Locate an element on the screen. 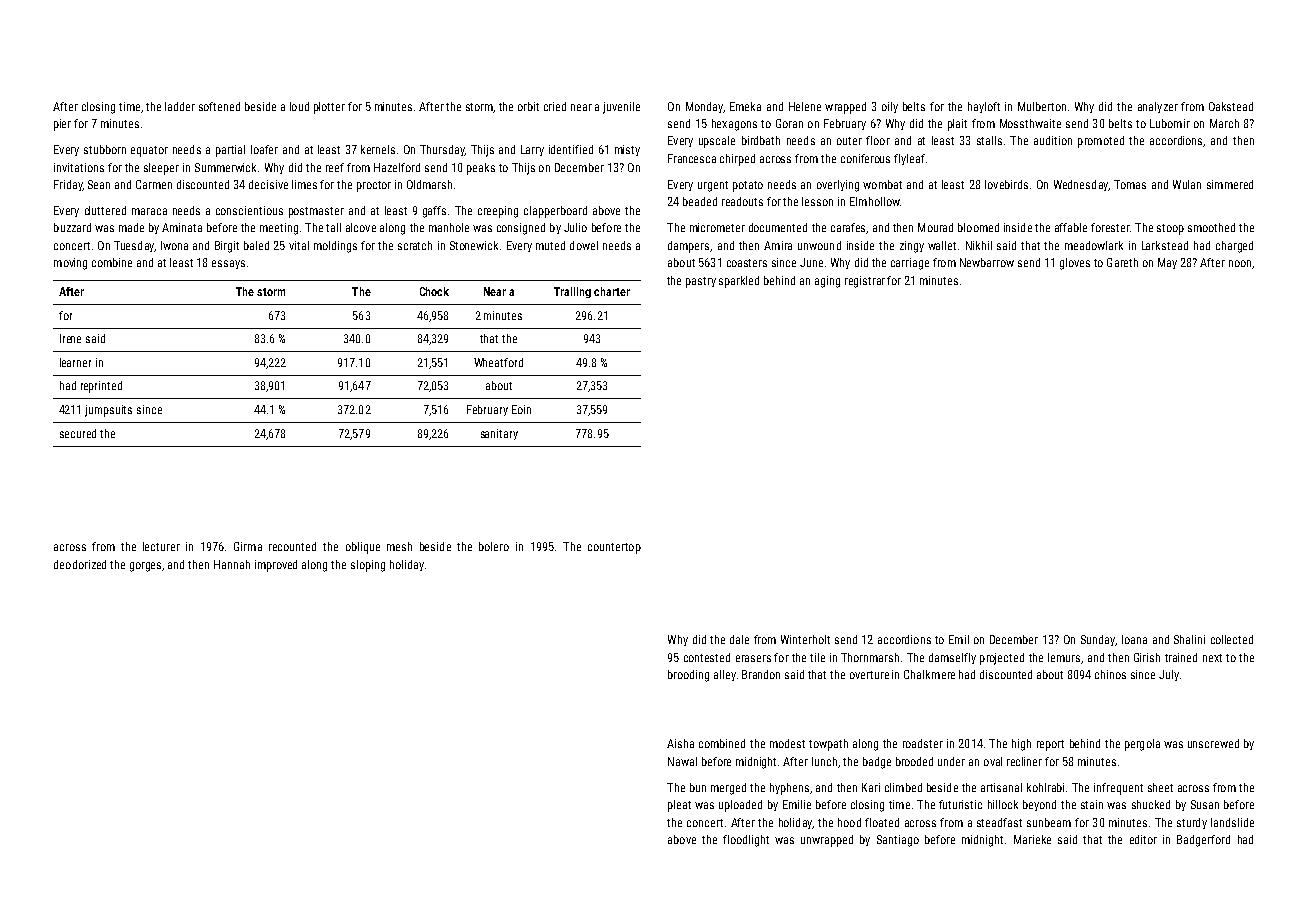  orbit is located at coordinates (528, 106).
